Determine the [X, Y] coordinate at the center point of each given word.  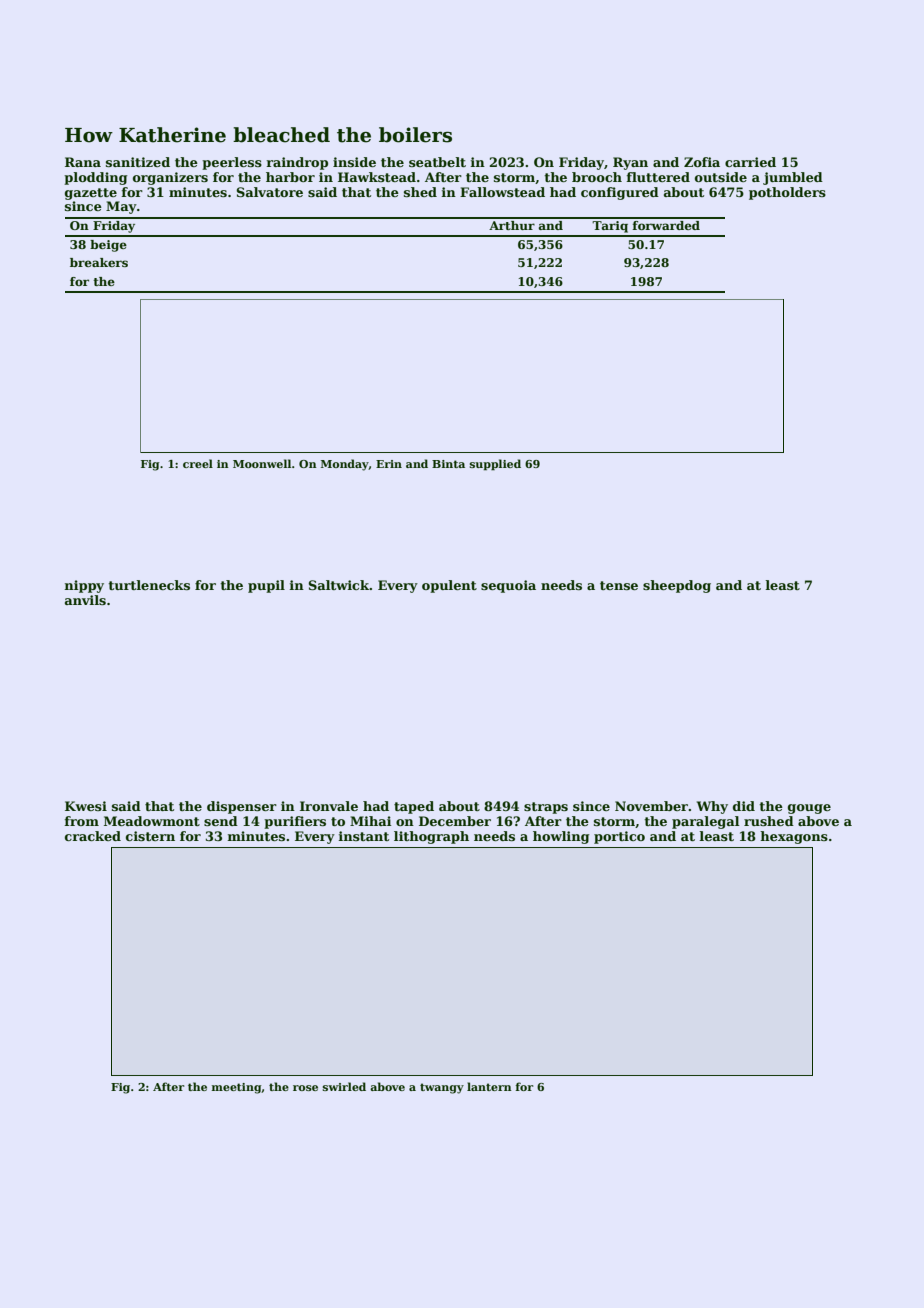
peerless [232, 163]
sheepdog [677, 586]
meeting [236, 1088]
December [455, 821]
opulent [449, 586]
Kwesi [86, 806]
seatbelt [437, 162]
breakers [99, 262]
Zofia [702, 162]
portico [619, 837]
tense [619, 585]
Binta [448, 464]
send [221, 821]
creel [198, 463]
